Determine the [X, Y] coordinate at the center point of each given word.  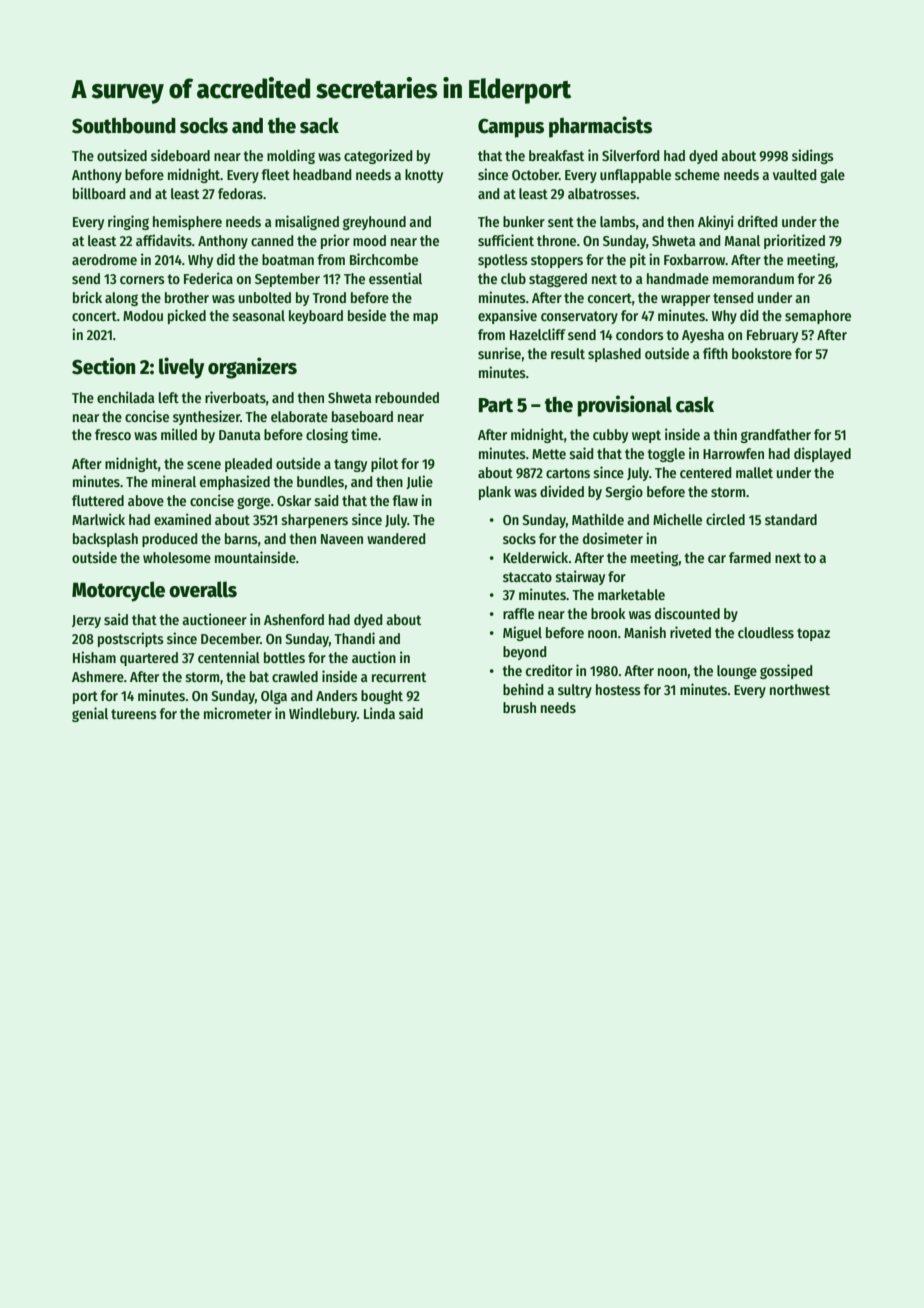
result [568, 353]
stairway [580, 577]
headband [322, 174]
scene [204, 465]
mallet [754, 472]
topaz [813, 634]
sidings [813, 156]
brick [87, 297]
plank [495, 493]
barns [241, 538]
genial [90, 714]
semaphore [818, 317]
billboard [99, 193]
